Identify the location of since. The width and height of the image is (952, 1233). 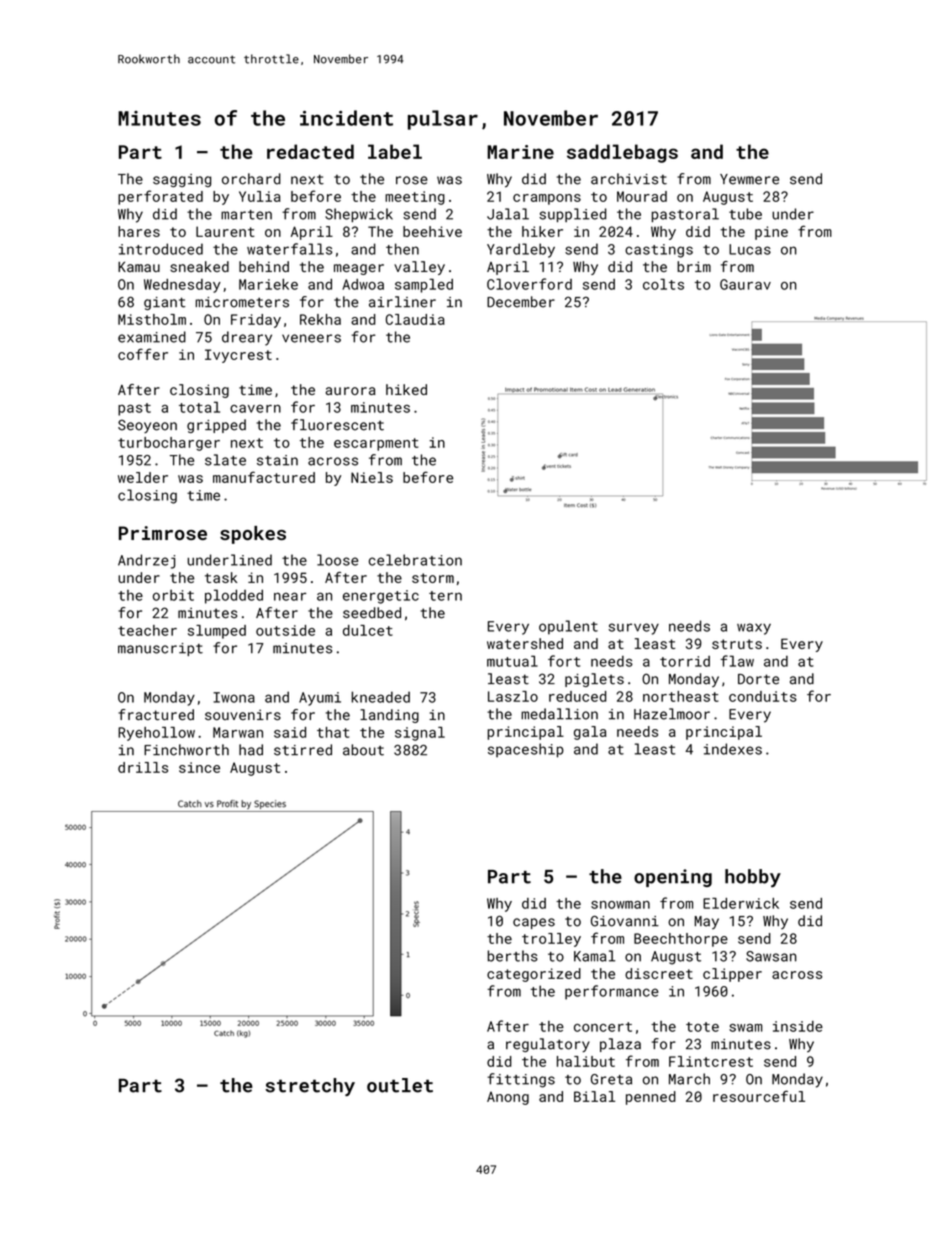
(199, 767).
